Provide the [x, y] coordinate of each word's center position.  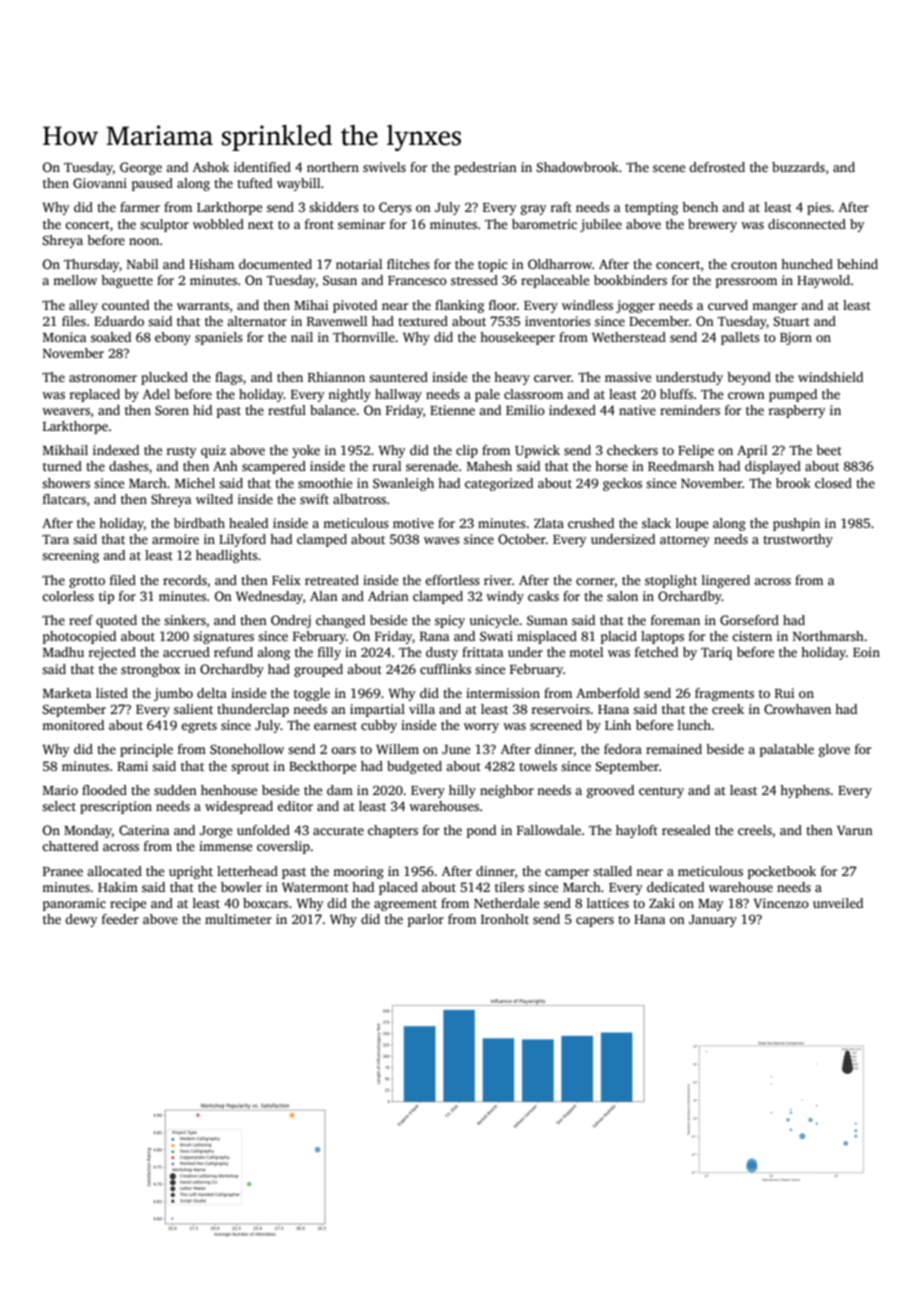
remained [674, 749]
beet [829, 450]
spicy [450, 621]
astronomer [103, 378]
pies [819, 208]
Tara [55, 539]
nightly [349, 395]
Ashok [211, 167]
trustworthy [798, 540]
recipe [128, 904]
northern [333, 167]
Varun [855, 830]
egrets [199, 727]
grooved [610, 791]
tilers [509, 887]
